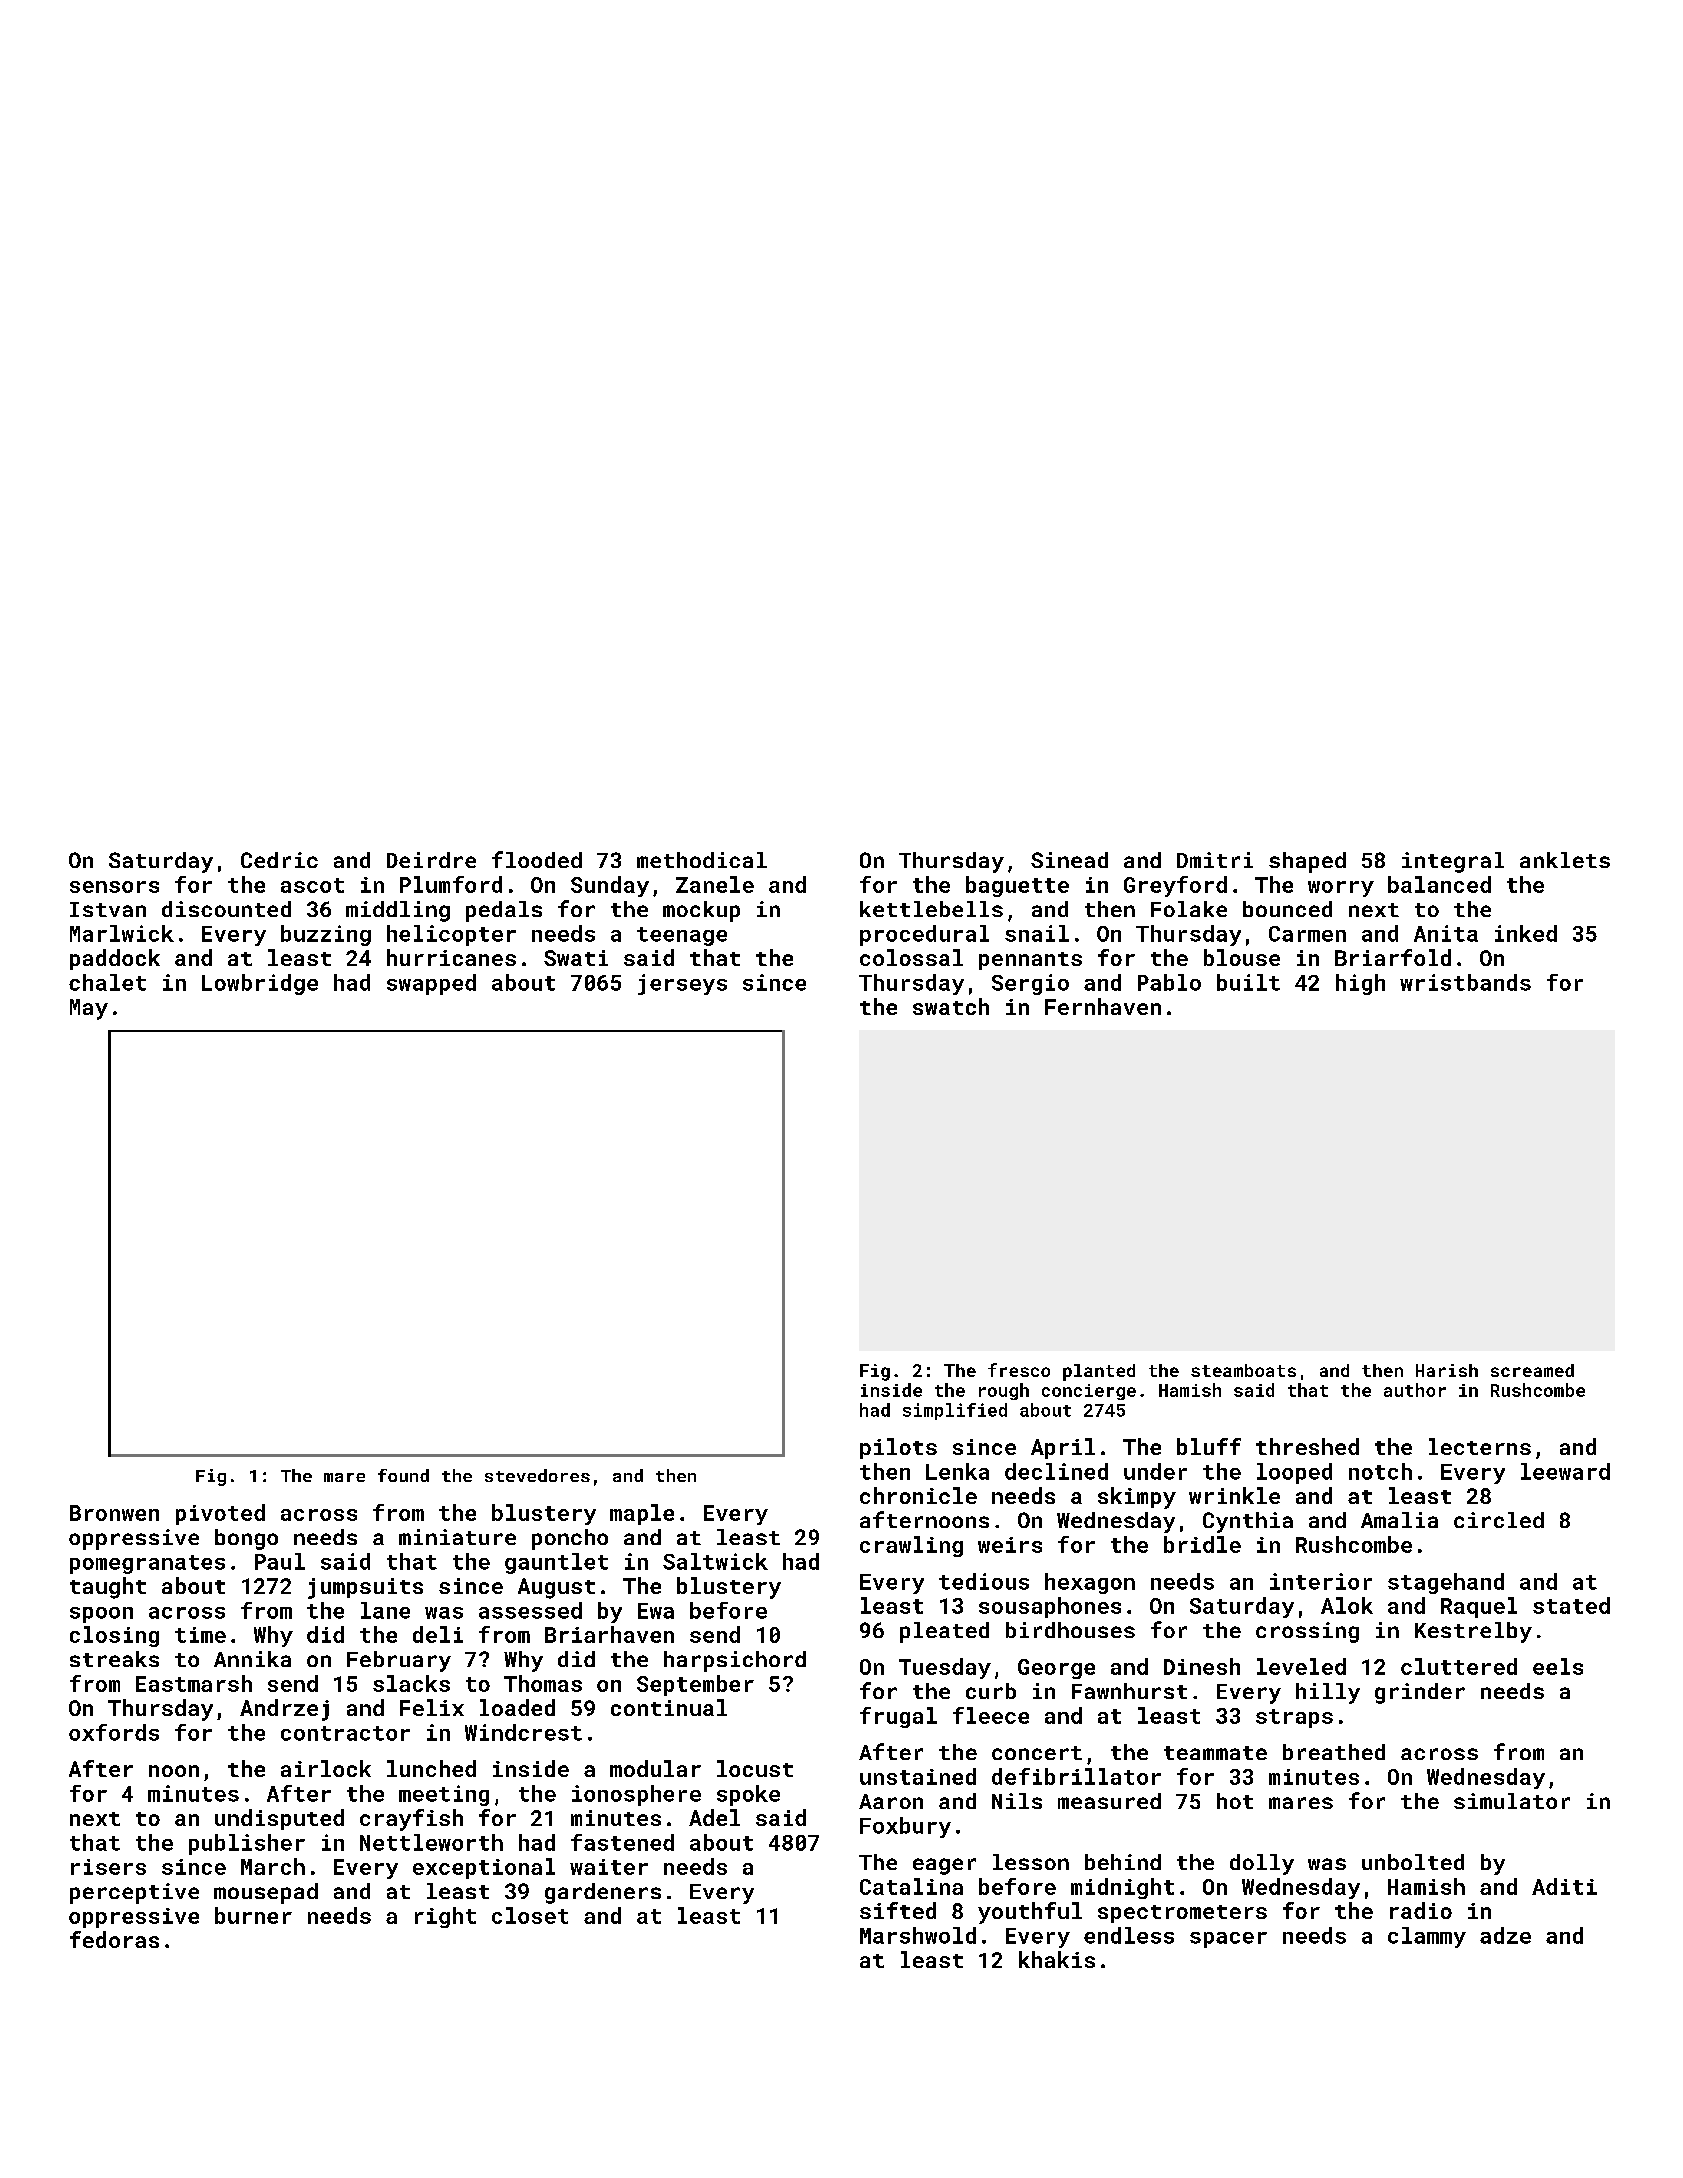 The width and height of the screenshot is (1683, 2178). What do you see at coordinates (114, 1513) in the screenshot?
I see `Bronwen` at bounding box center [114, 1513].
